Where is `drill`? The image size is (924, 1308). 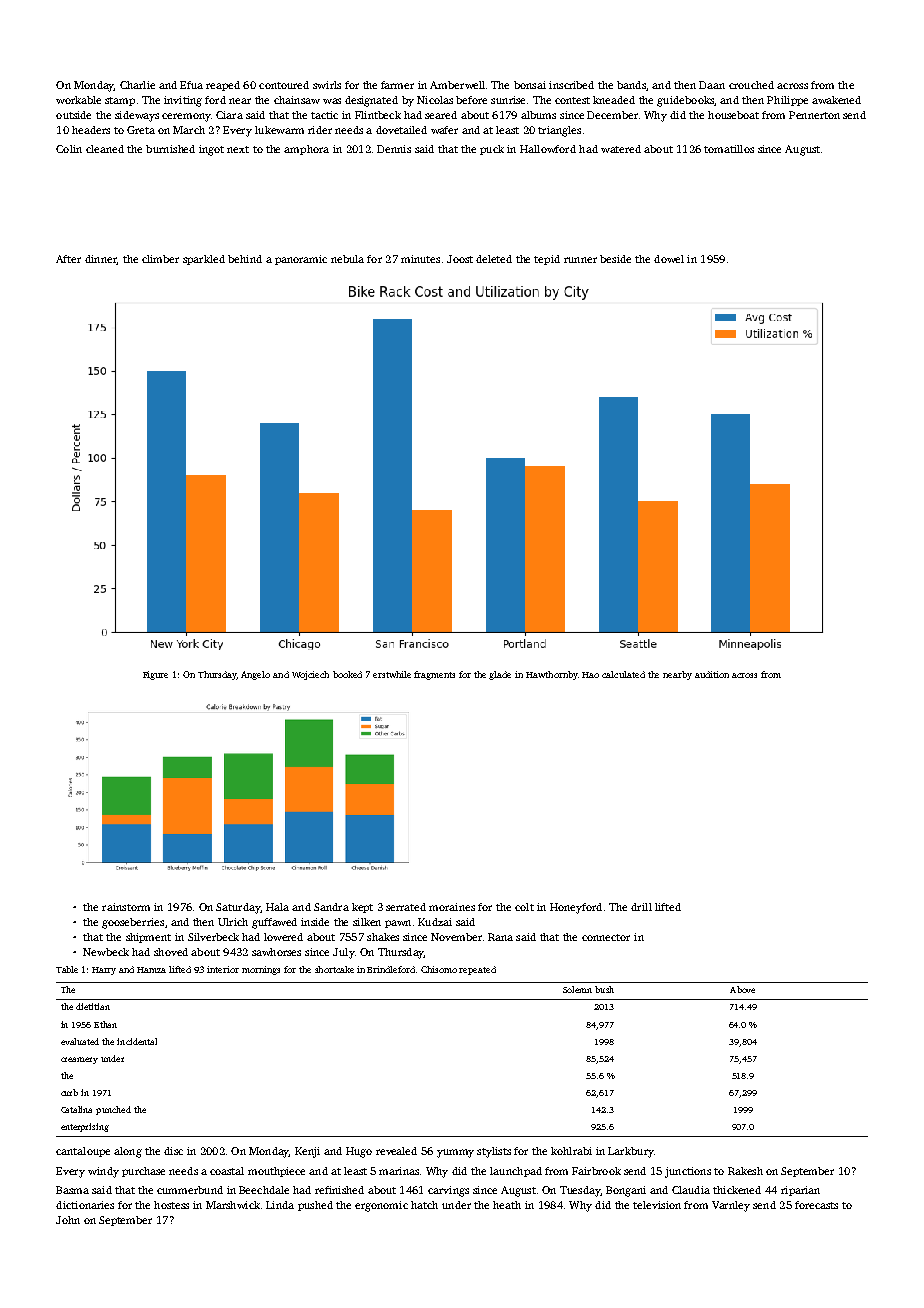
drill is located at coordinates (641, 907).
